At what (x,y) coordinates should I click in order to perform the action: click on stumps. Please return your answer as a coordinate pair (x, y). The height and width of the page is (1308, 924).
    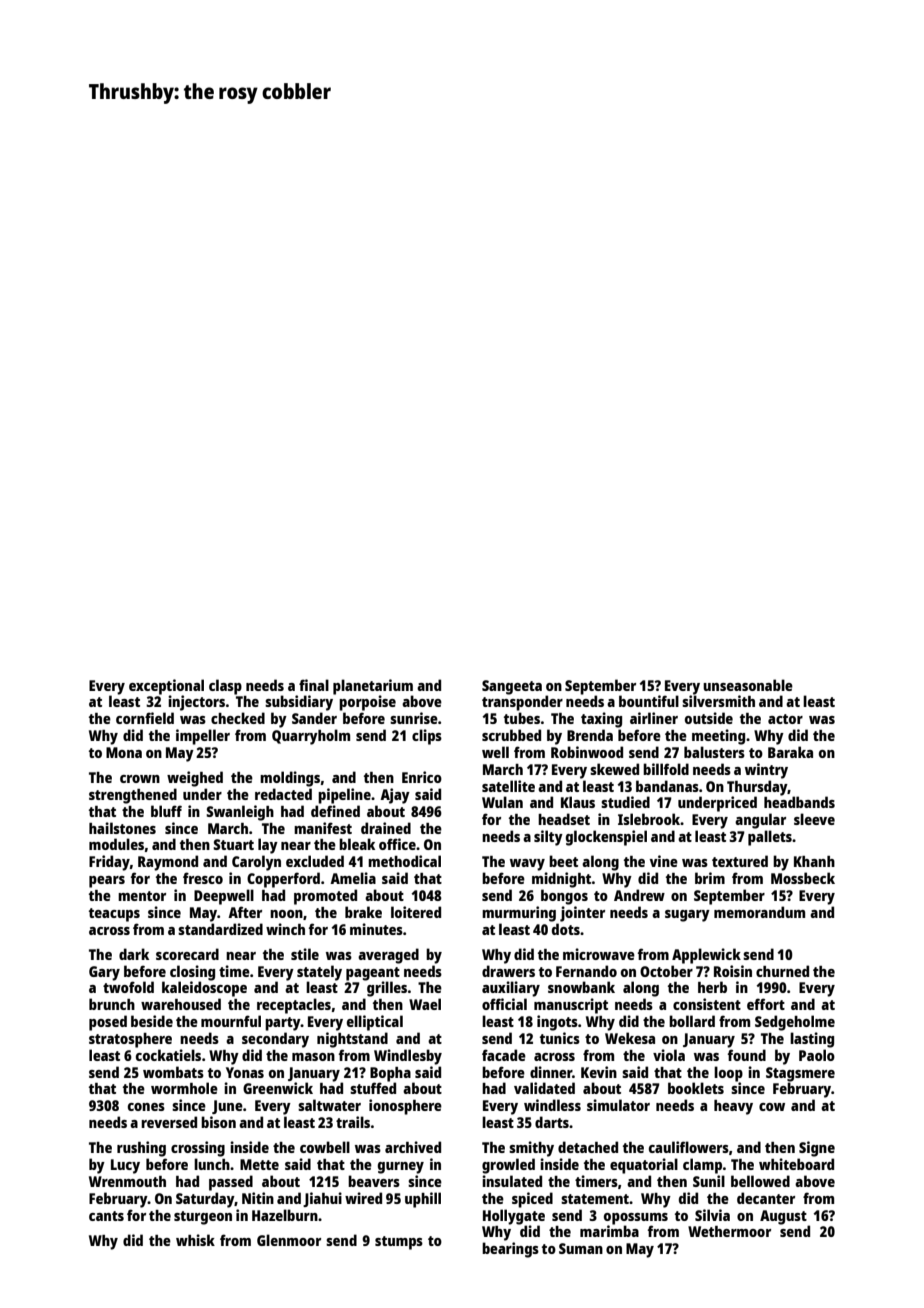
    Looking at the image, I should click on (399, 1243).
